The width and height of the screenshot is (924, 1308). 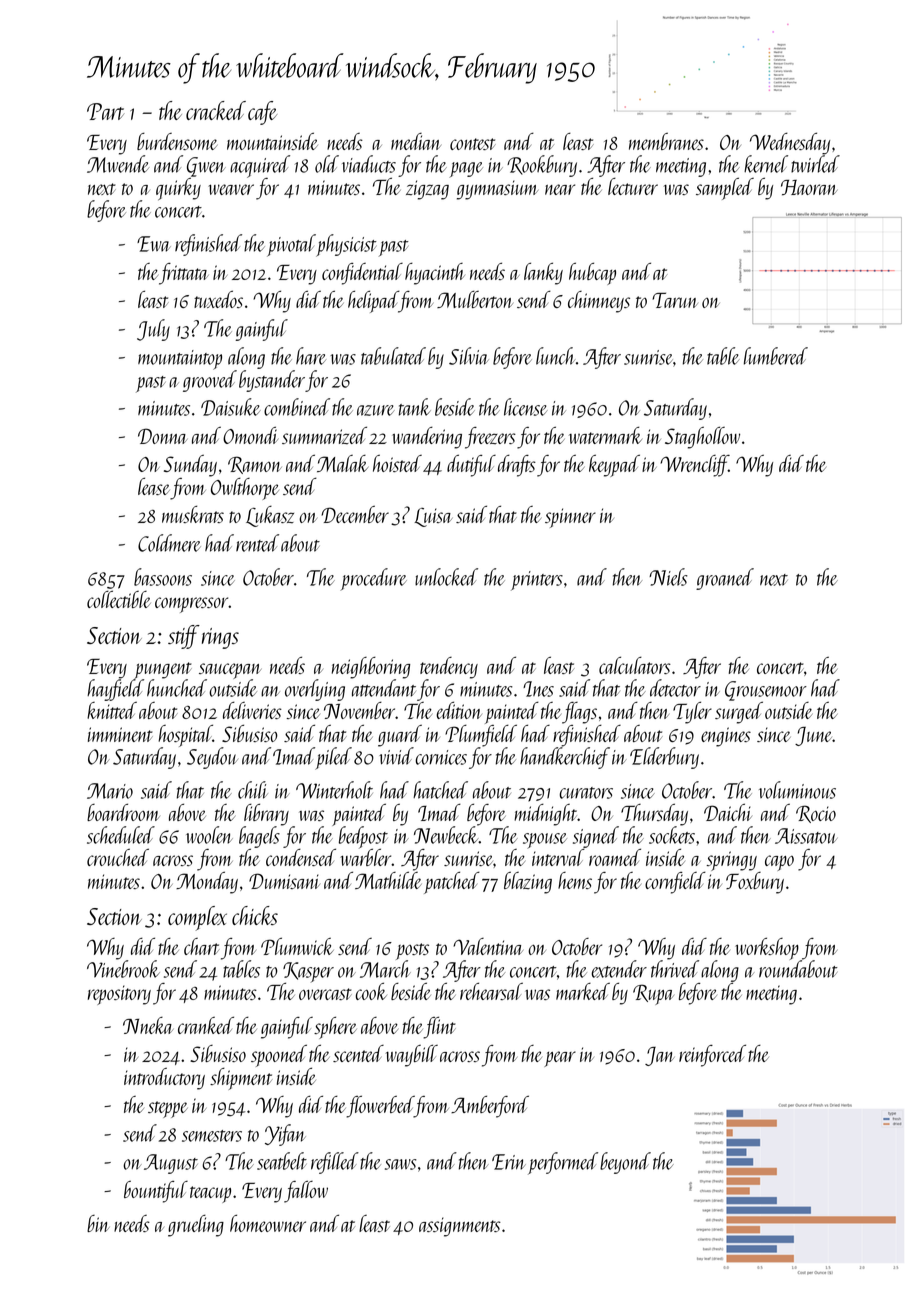 What do you see at coordinates (776, 356) in the screenshot?
I see `lumbered` at bounding box center [776, 356].
